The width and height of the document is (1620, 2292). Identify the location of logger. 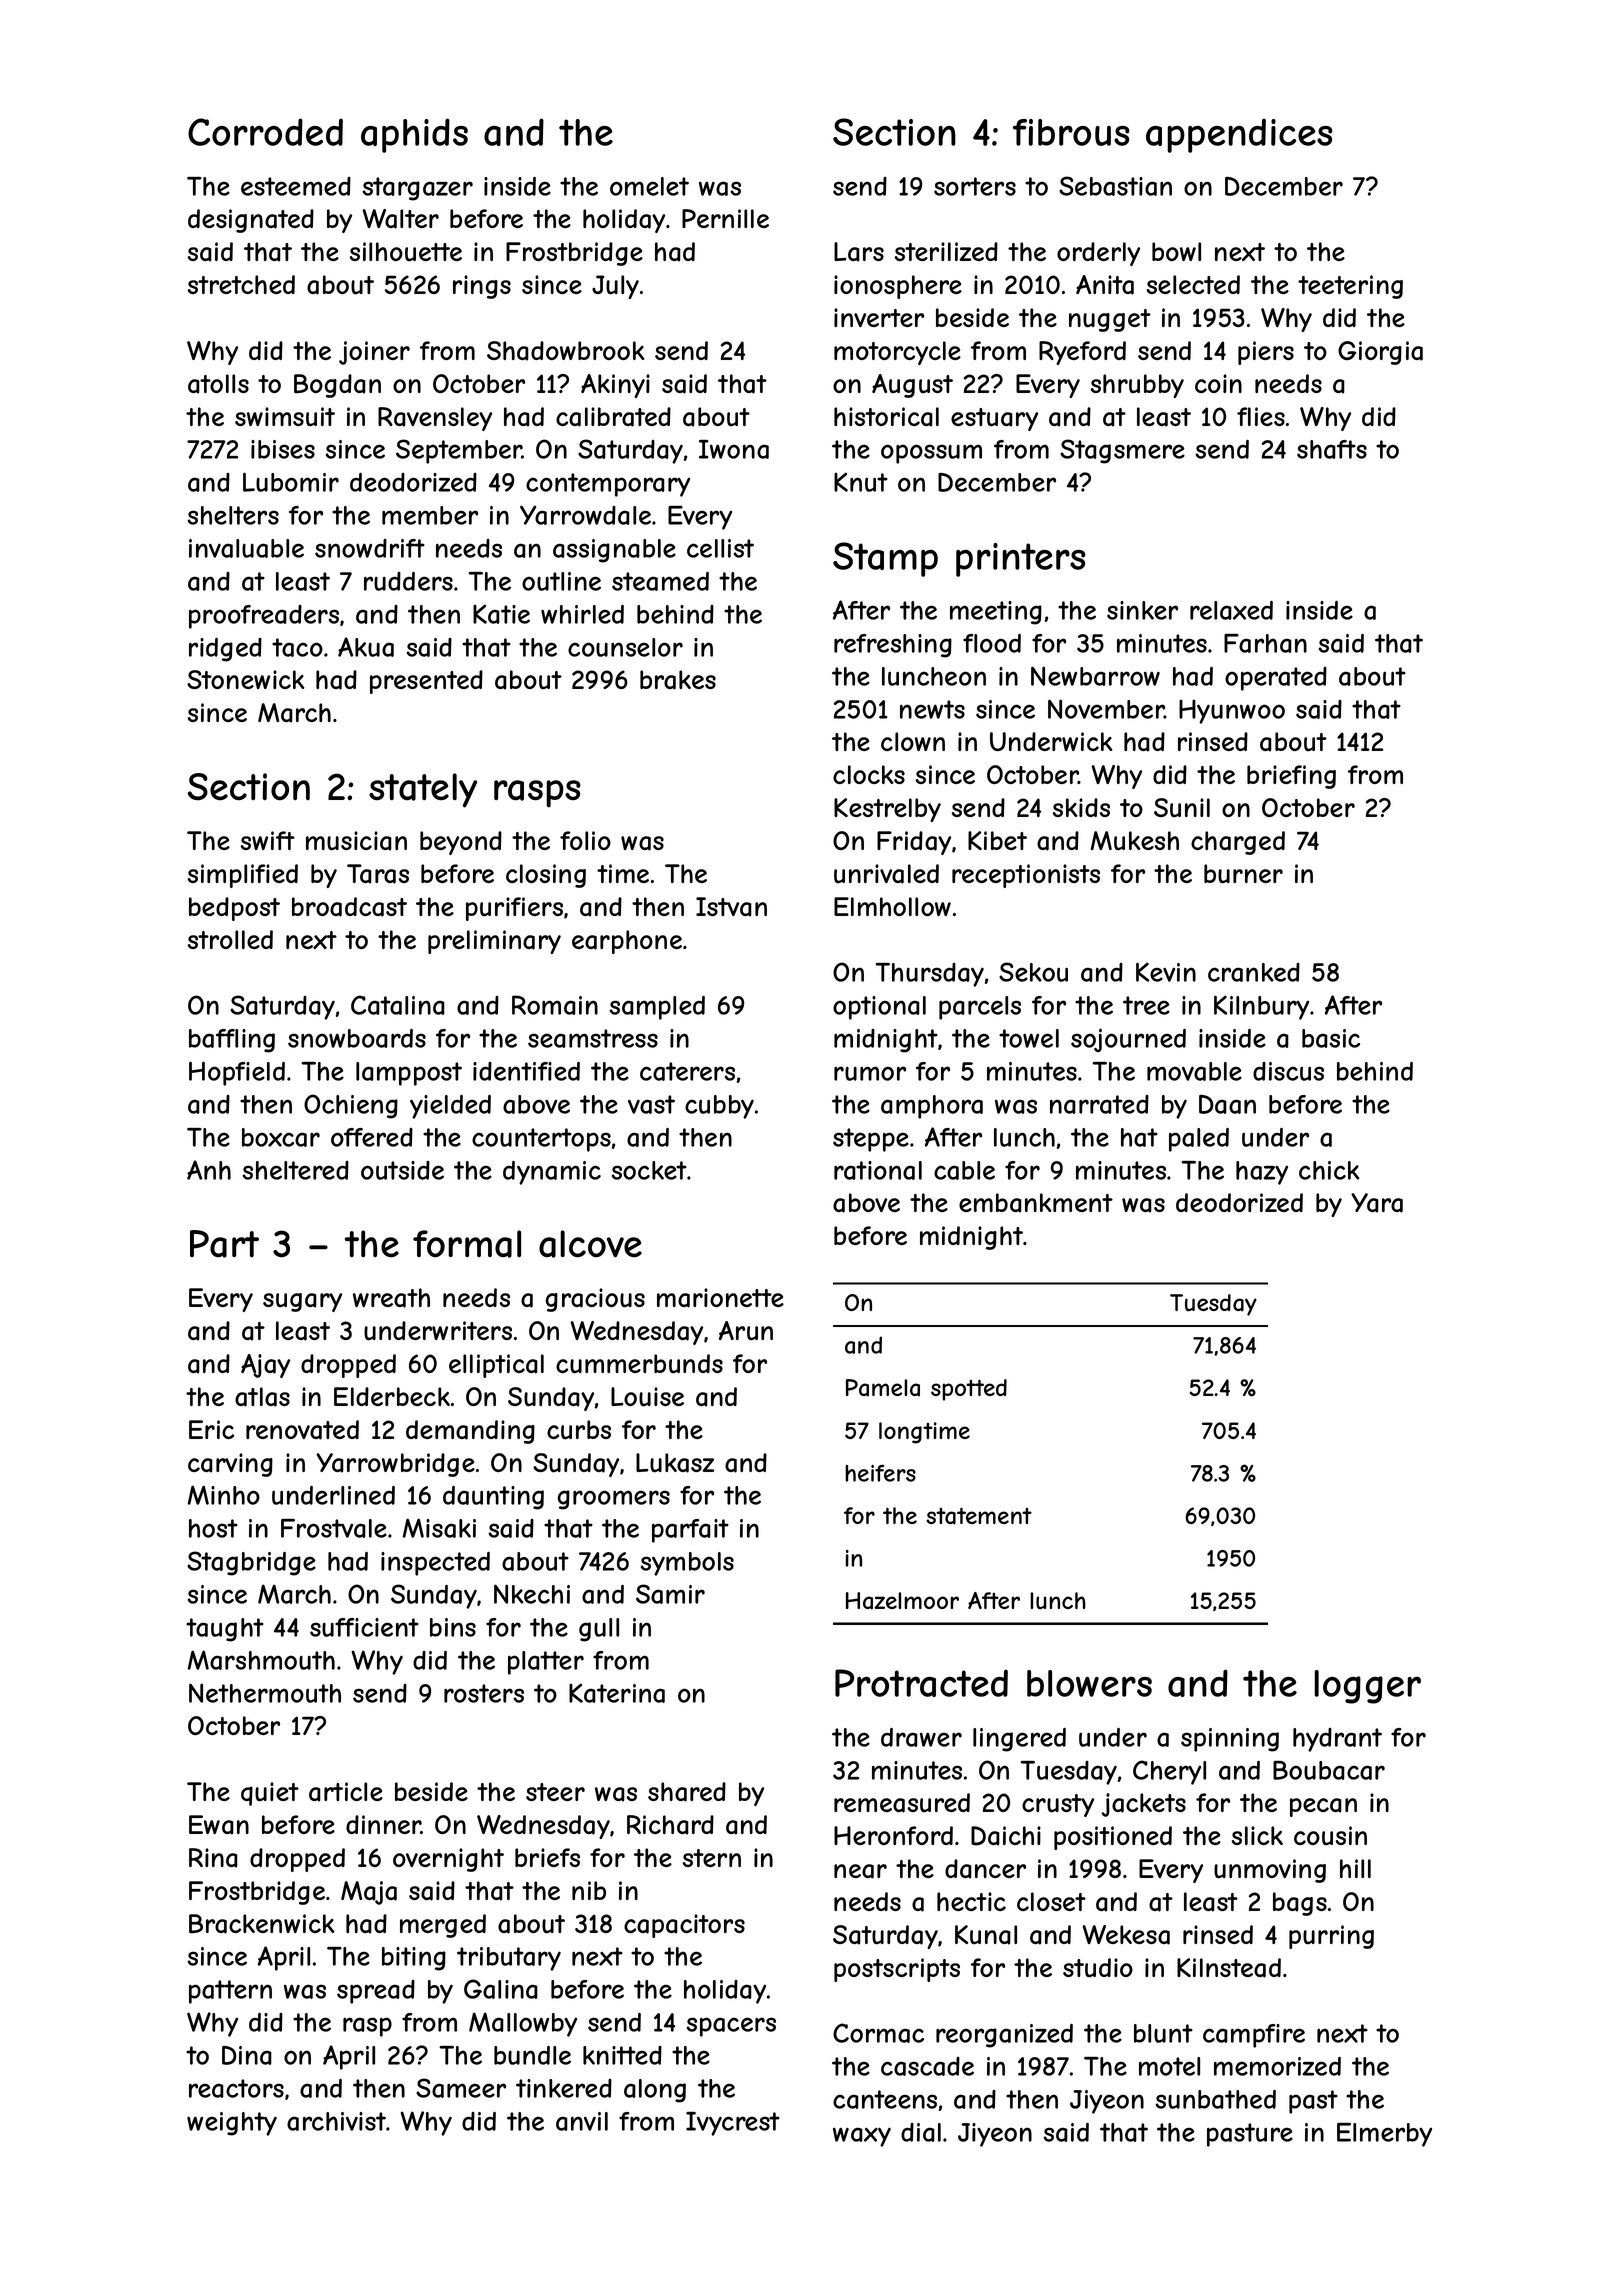
(1367, 1687).
